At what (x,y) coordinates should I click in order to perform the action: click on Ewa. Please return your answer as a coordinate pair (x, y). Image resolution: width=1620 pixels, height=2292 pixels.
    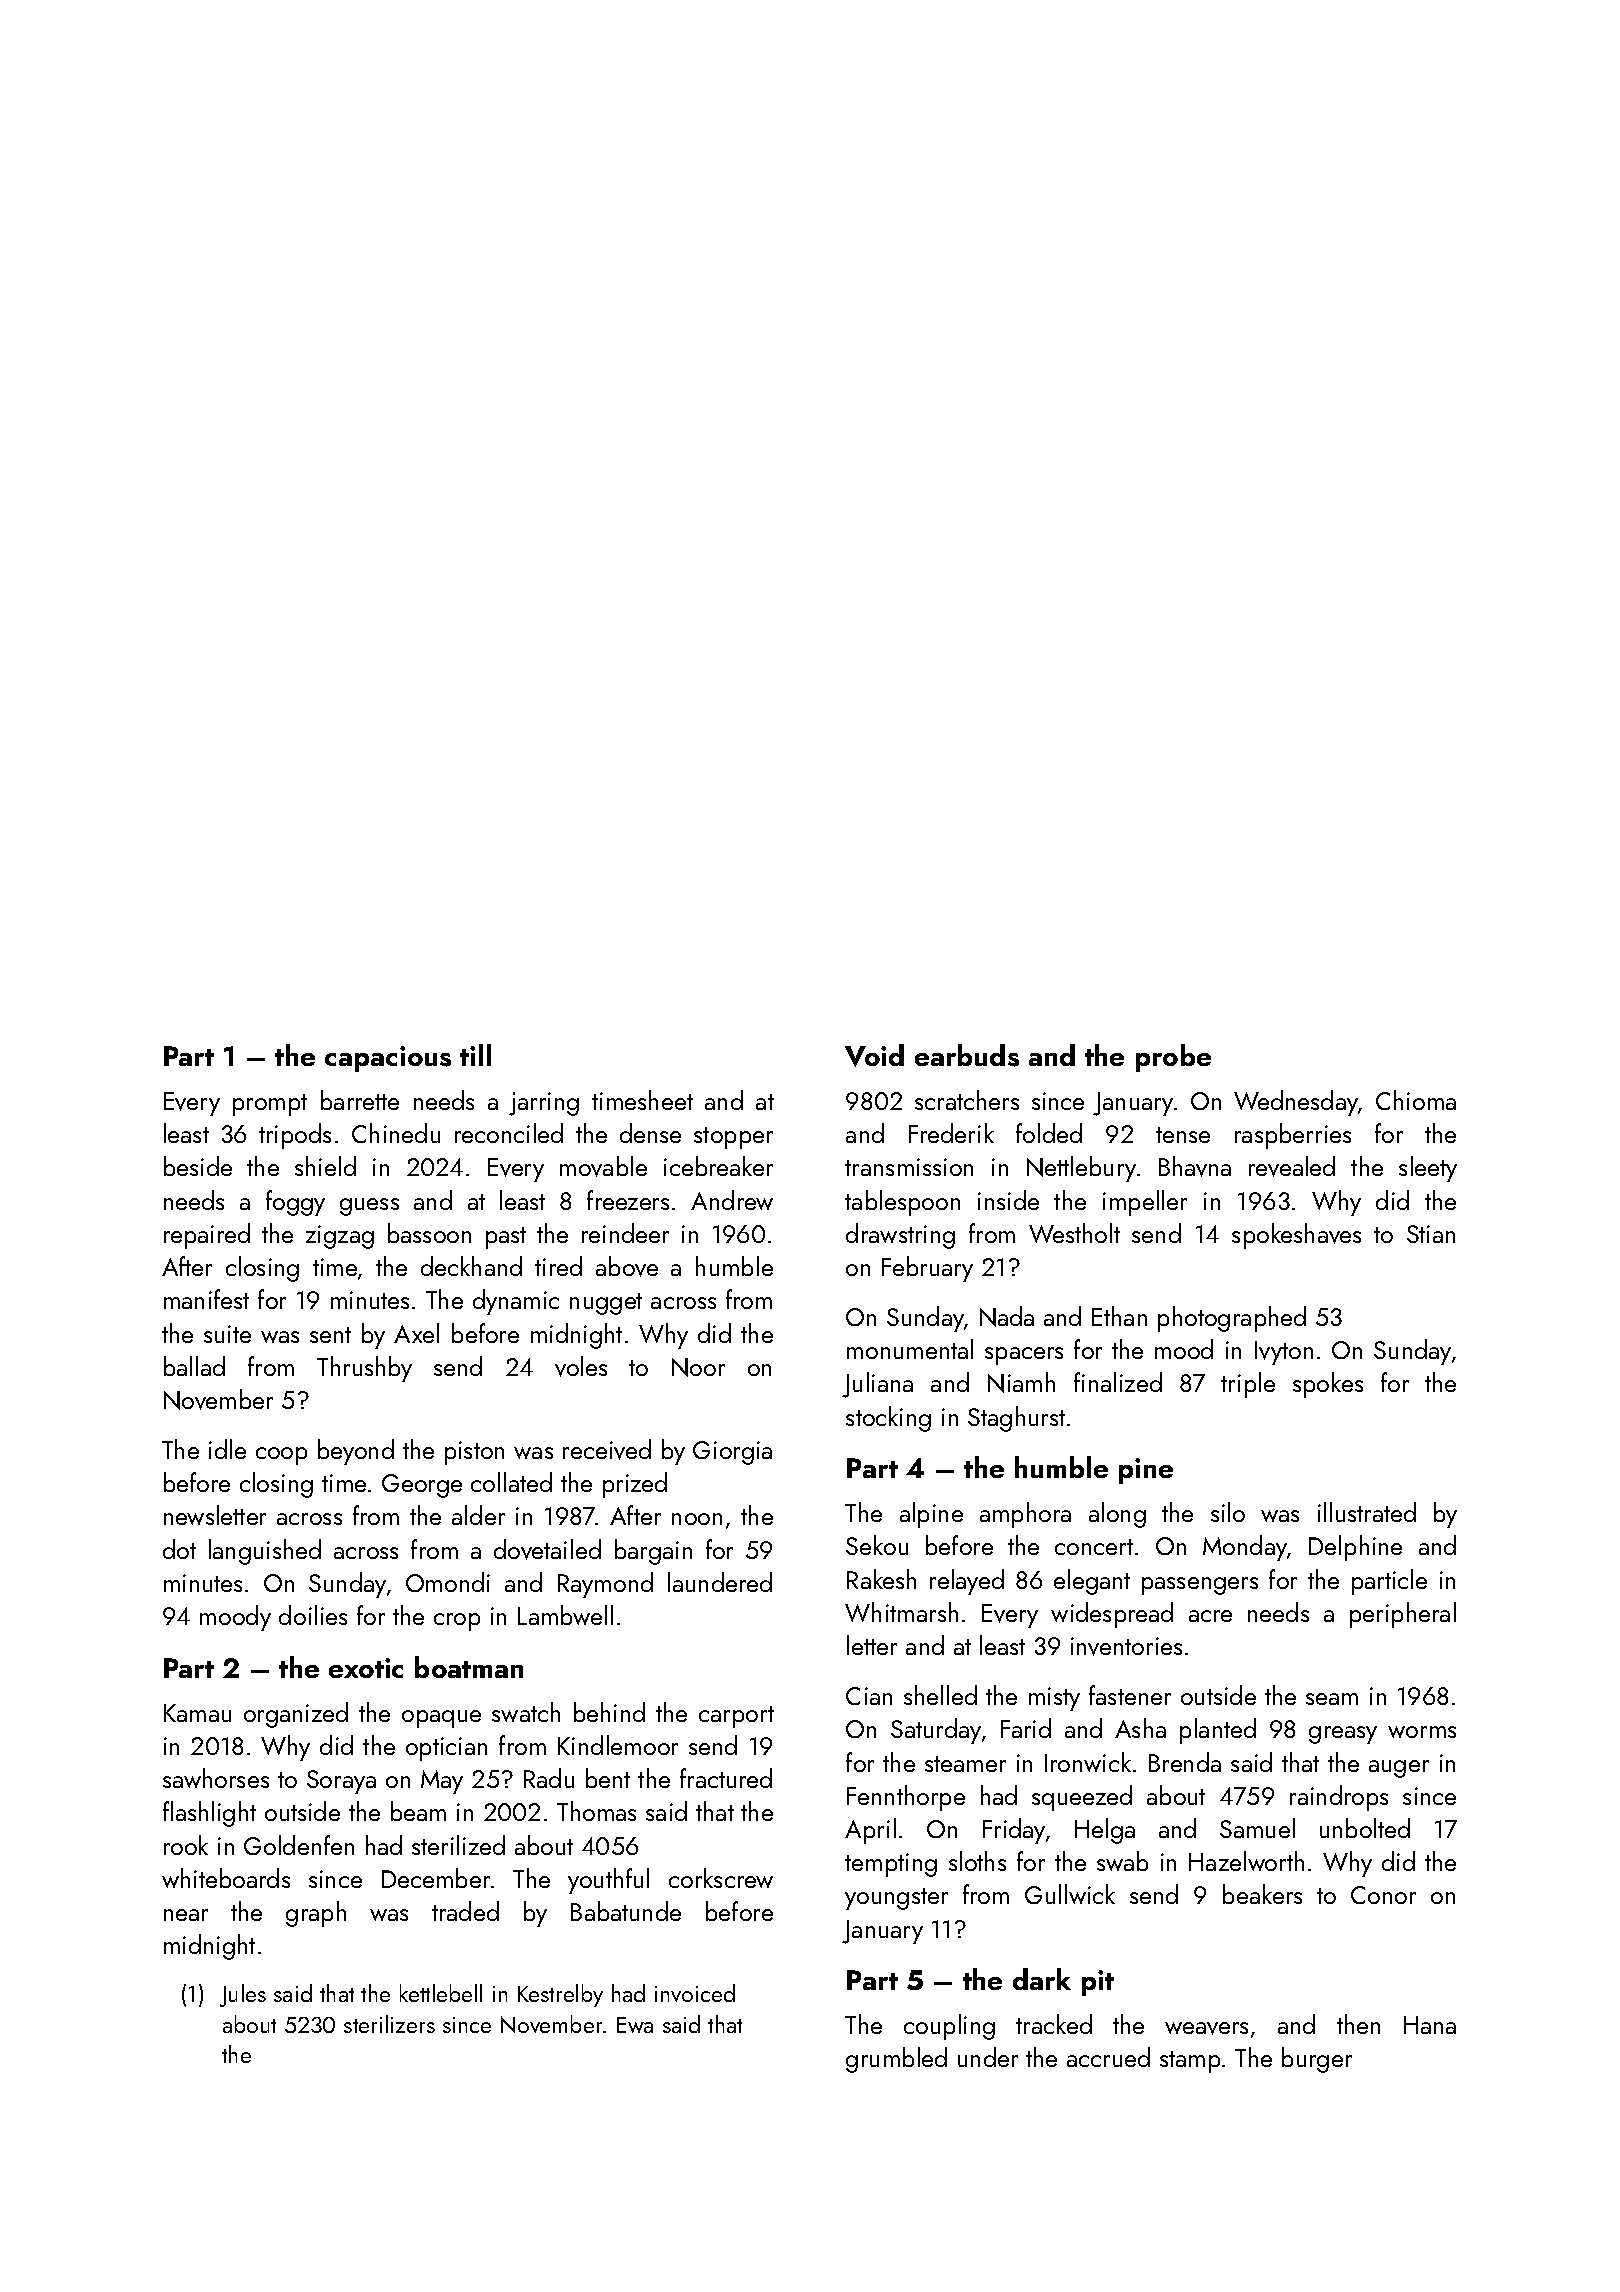
    Looking at the image, I should click on (635, 2025).
